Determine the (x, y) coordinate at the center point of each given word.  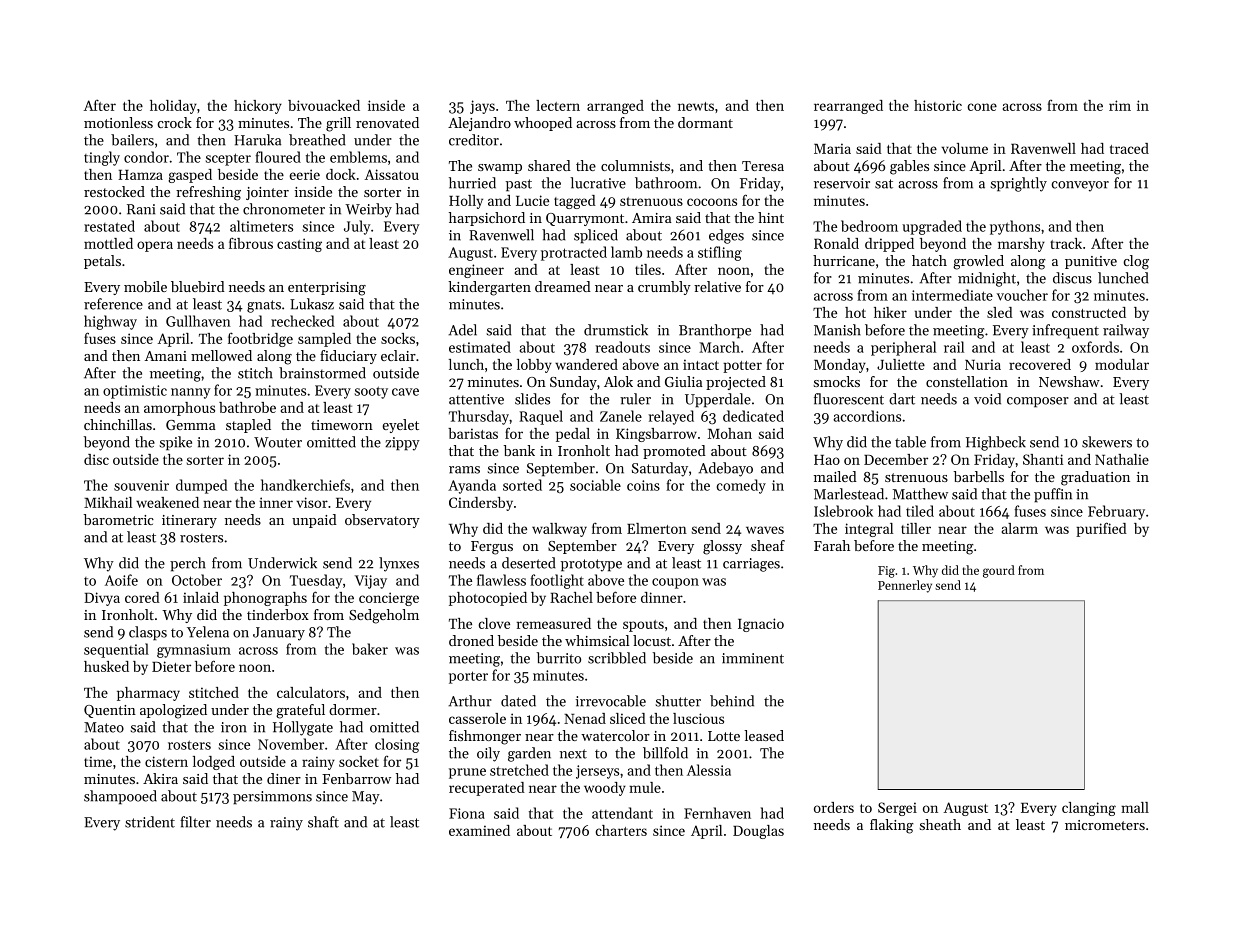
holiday (173, 107)
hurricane (844, 260)
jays (482, 107)
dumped (201, 486)
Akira (160, 778)
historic (938, 105)
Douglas (758, 832)
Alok (618, 381)
